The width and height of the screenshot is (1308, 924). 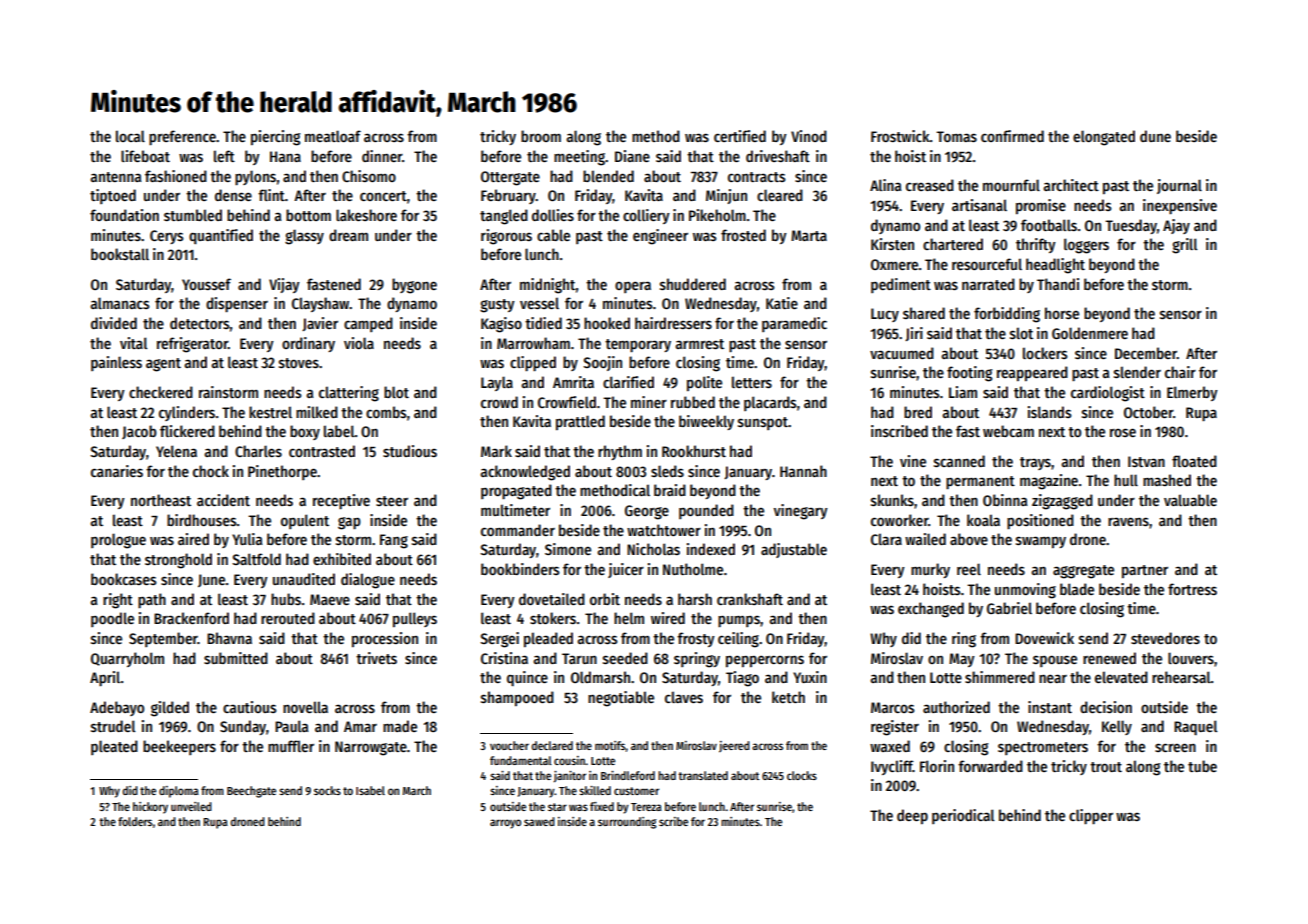 I want to click on rehearsal, so click(x=1181, y=677).
